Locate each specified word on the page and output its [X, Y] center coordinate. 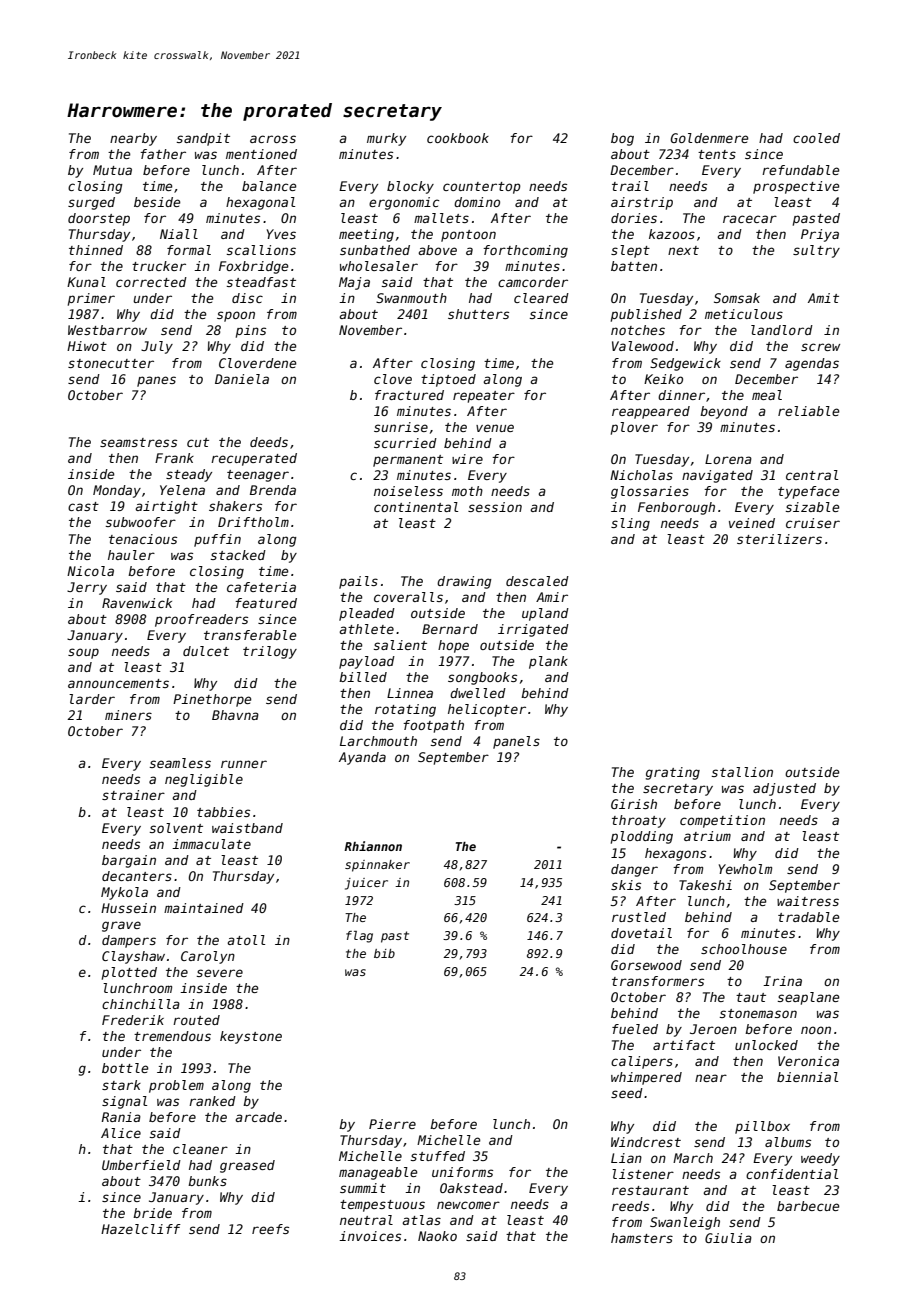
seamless [180, 763]
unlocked [766, 1045]
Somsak [737, 298]
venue [495, 428]
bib [384, 953]
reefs [270, 1229]
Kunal [86, 282]
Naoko [437, 1236]
